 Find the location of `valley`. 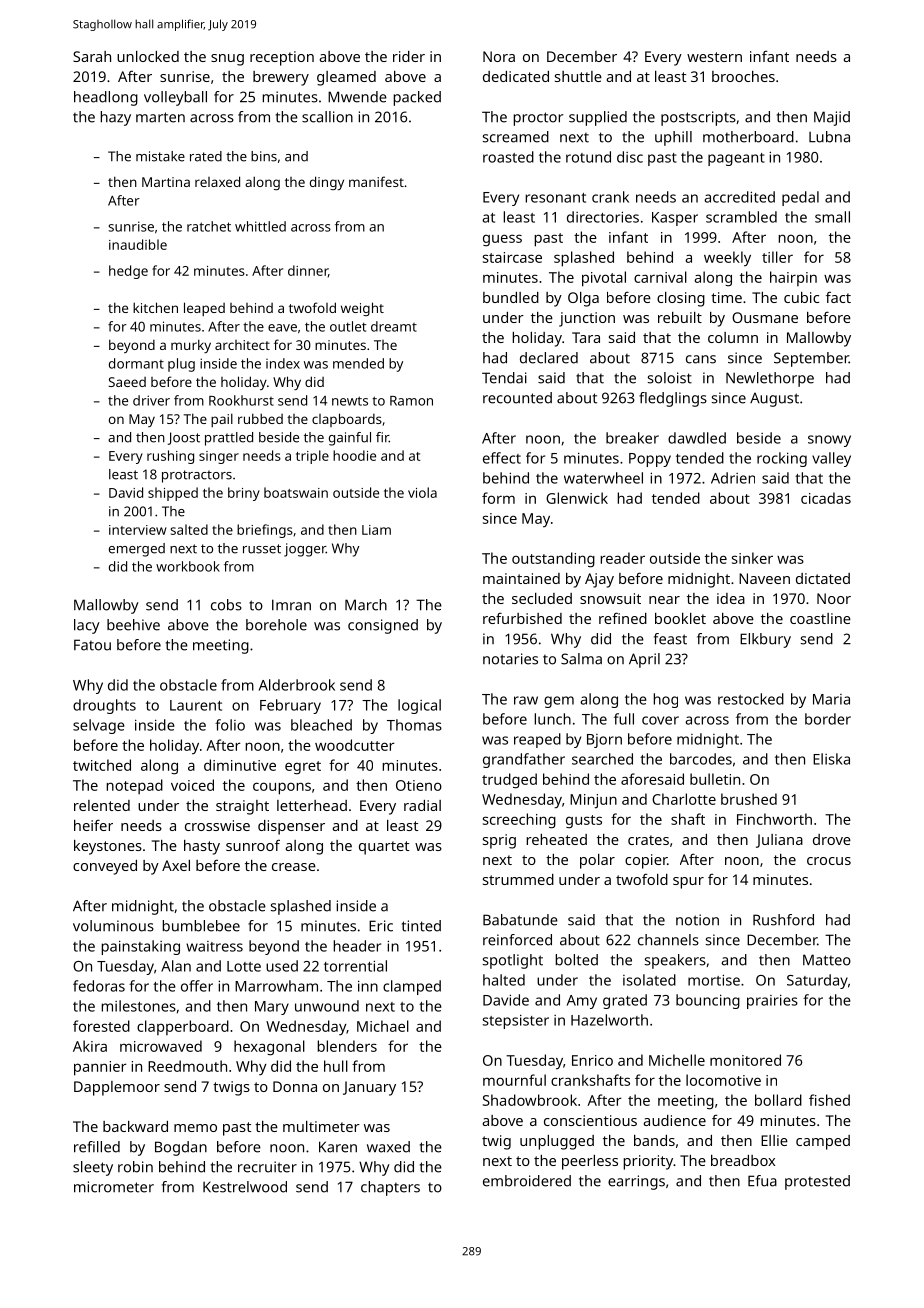

valley is located at coordinates (831, 459).
